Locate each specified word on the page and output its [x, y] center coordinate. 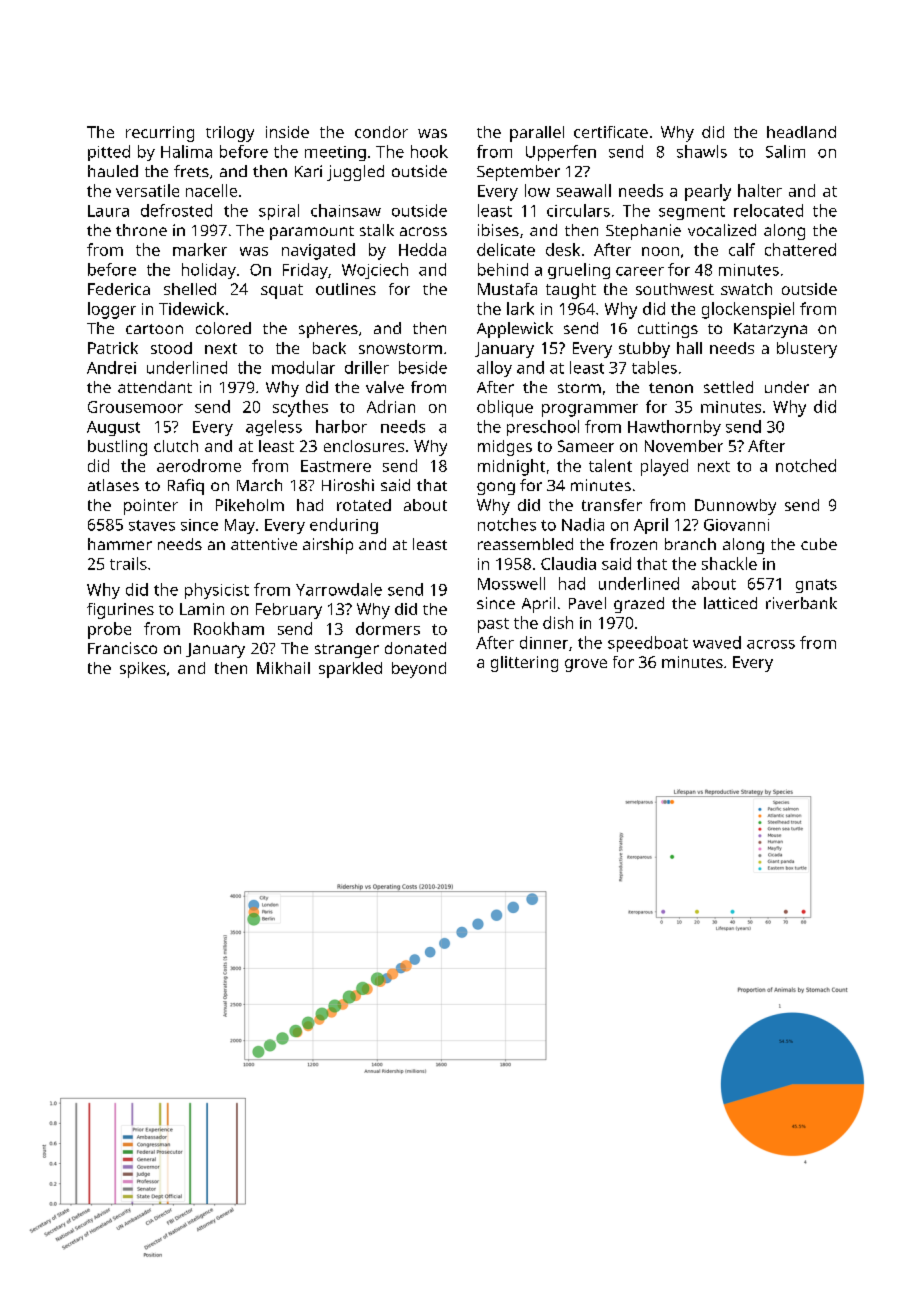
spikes [143, 670]
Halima [186, 151]
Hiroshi [348, 485]
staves [152, 525]
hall [689, 348]
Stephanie [643, 232]
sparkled [350, 670]
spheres [328, 330]
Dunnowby [735, 507]
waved [717, 642]
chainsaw [346, 210]
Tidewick [191, 308]
